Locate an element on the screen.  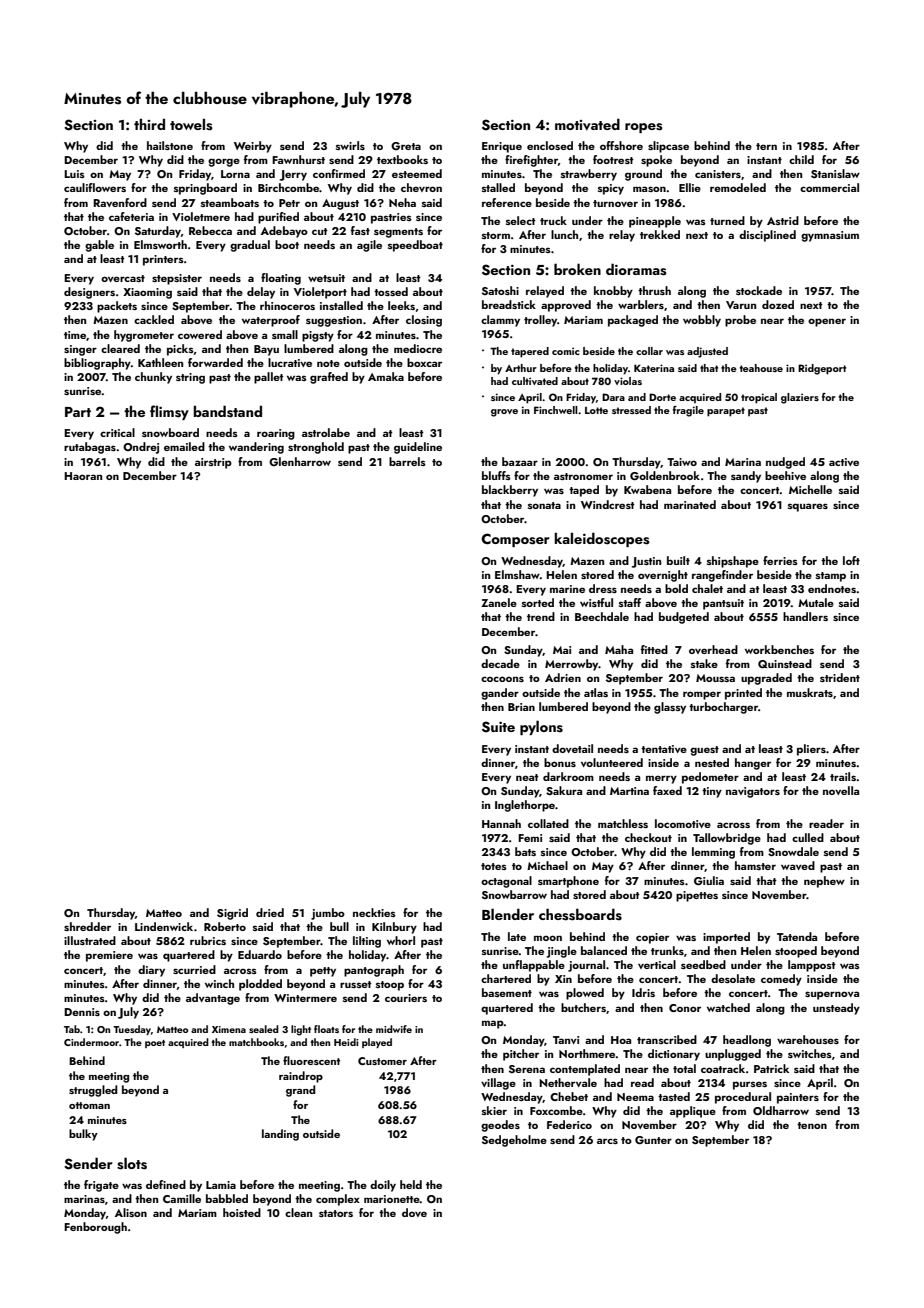
Haoran is located at coordinates (83, 476).
